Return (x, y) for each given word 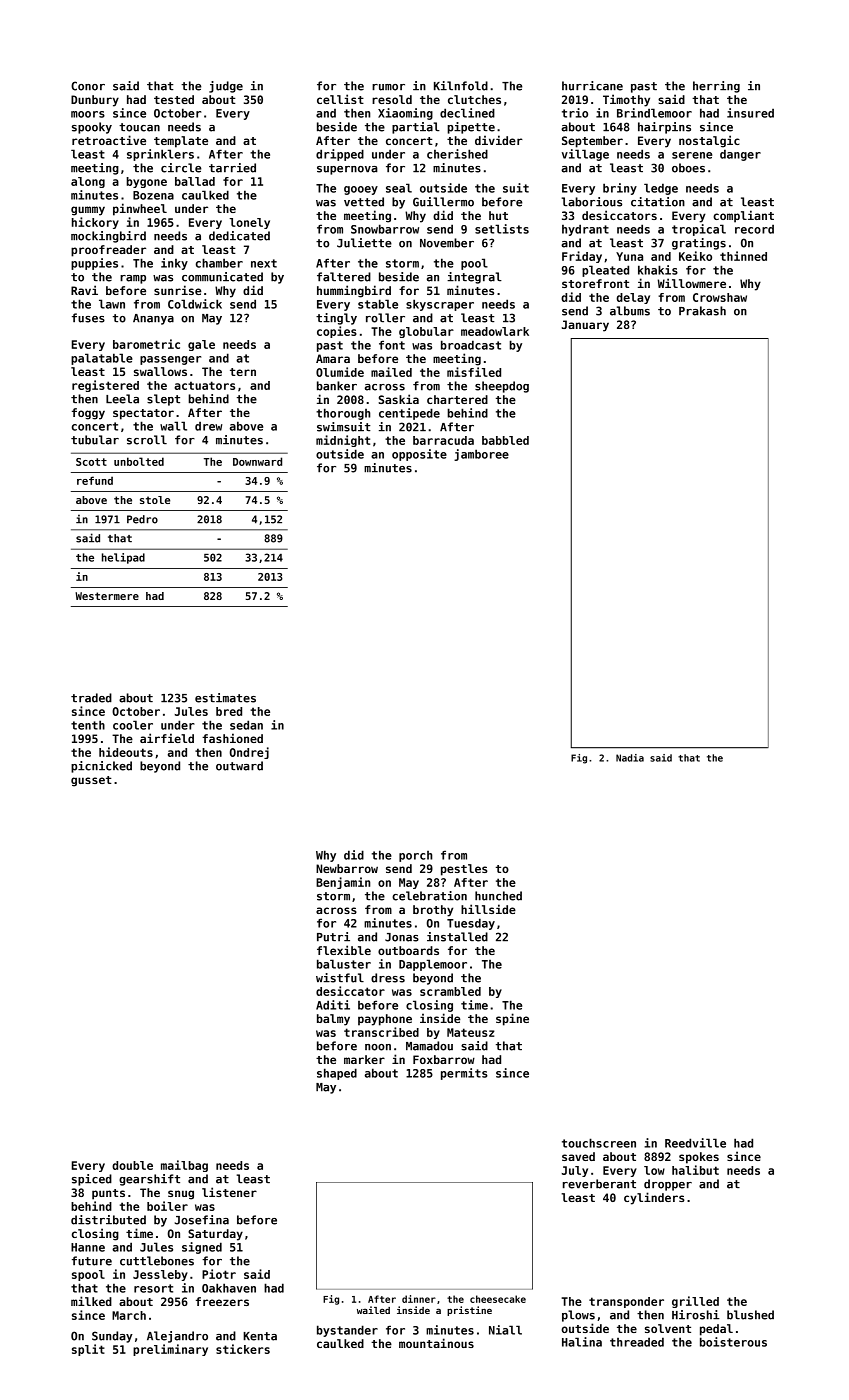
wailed (373, 1310)
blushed (750, 1315)
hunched (498, 896)
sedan (246, 725)
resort (153, 1288)
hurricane (592, 86)
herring (716, 87)
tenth (88, 725)
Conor (88, 86)
